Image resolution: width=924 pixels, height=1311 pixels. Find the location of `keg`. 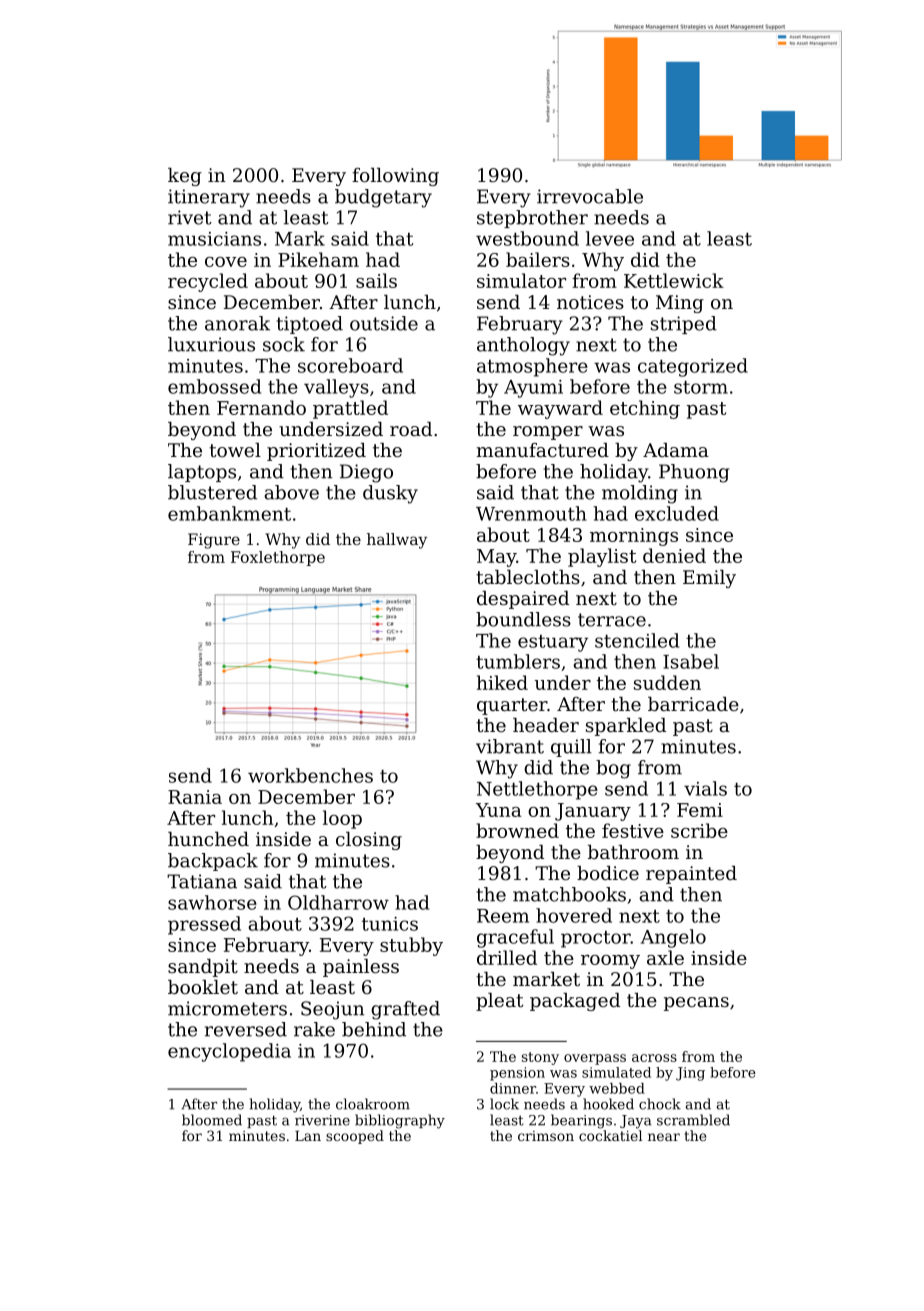

keg is located at coordinates (185, 177).
